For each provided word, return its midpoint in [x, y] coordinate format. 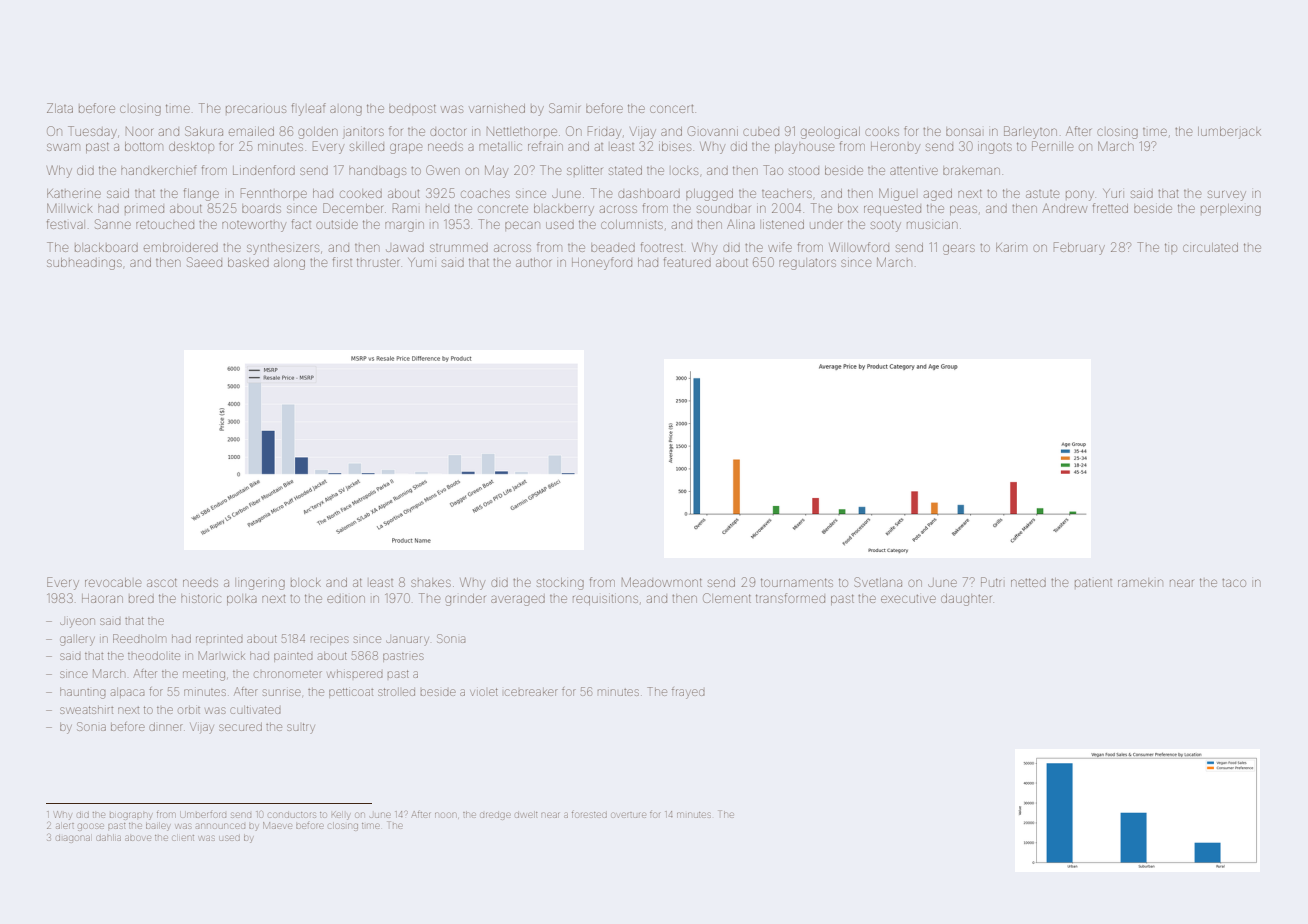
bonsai [963, 132]
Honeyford [602, 263]
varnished [497, 108]
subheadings [84, 264]
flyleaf [309, 109]
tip [1171, 247]
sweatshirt [86, 710]
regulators [807, 264]
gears [959, 249]
